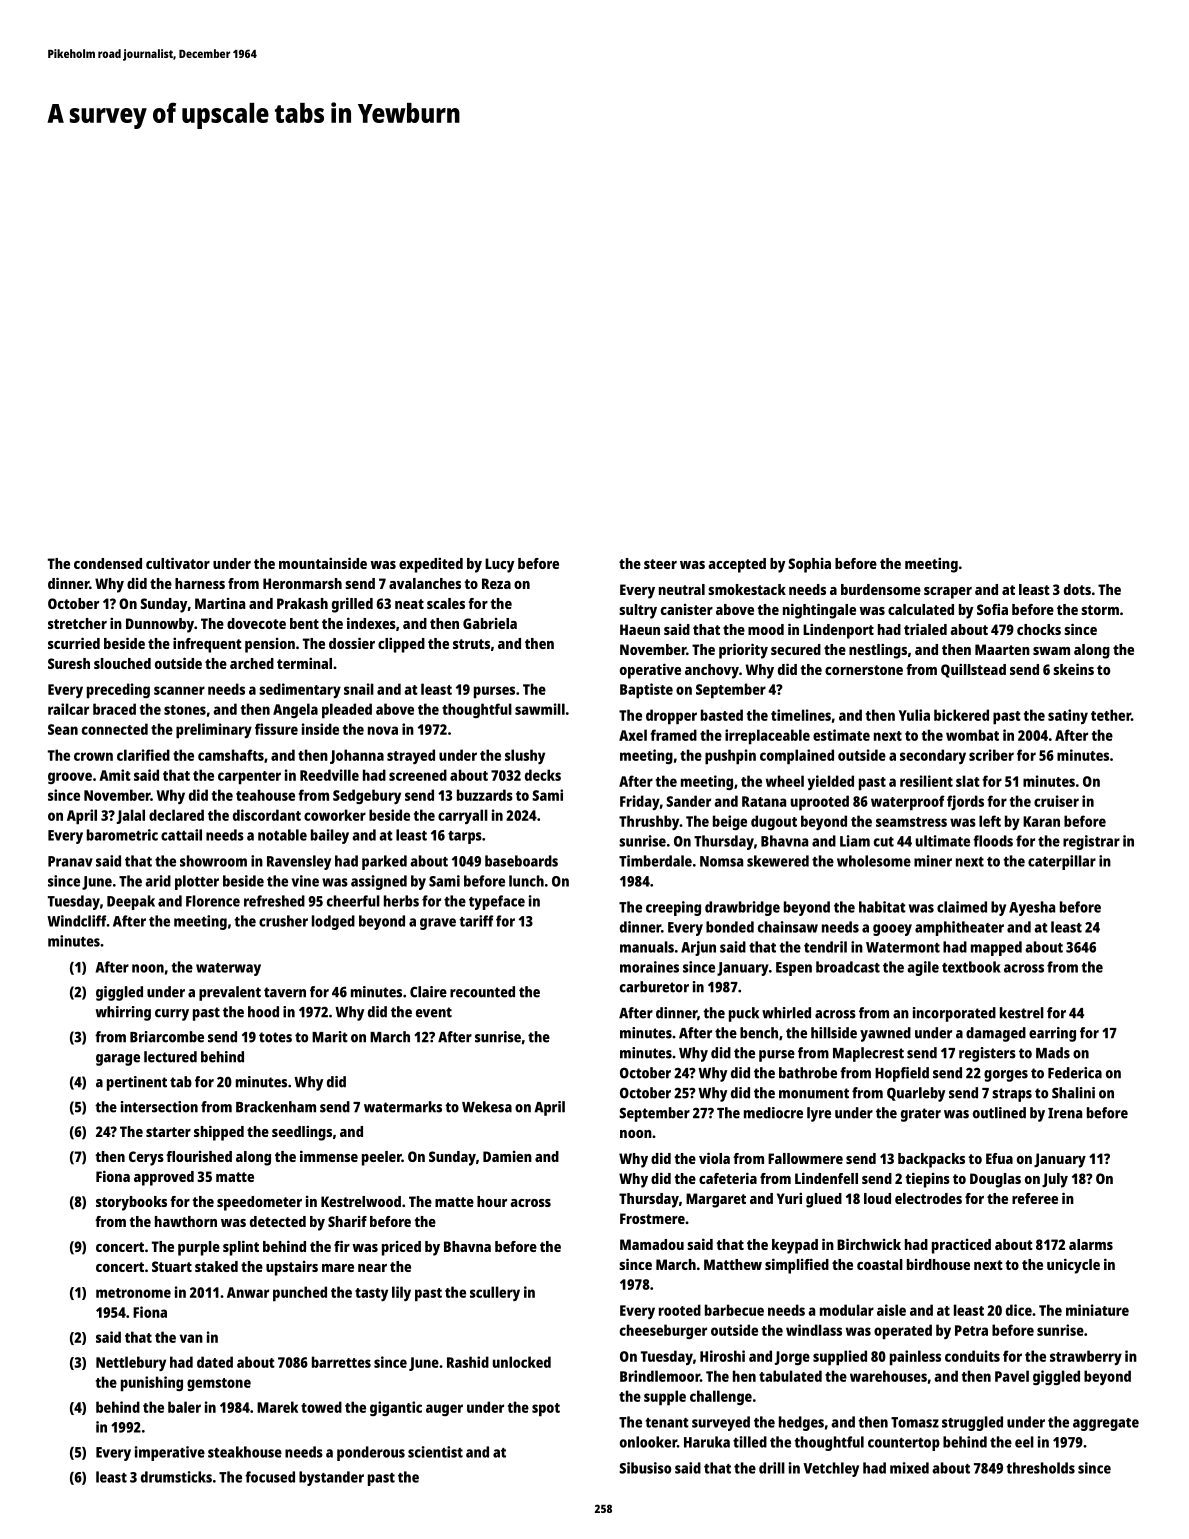 Image resolution: width=1189 pixels, height=1539 pixels. What do you see at coordinates (1075, 1073) in the document?
I see `Federica` at bounding box center [1075, 1073].
